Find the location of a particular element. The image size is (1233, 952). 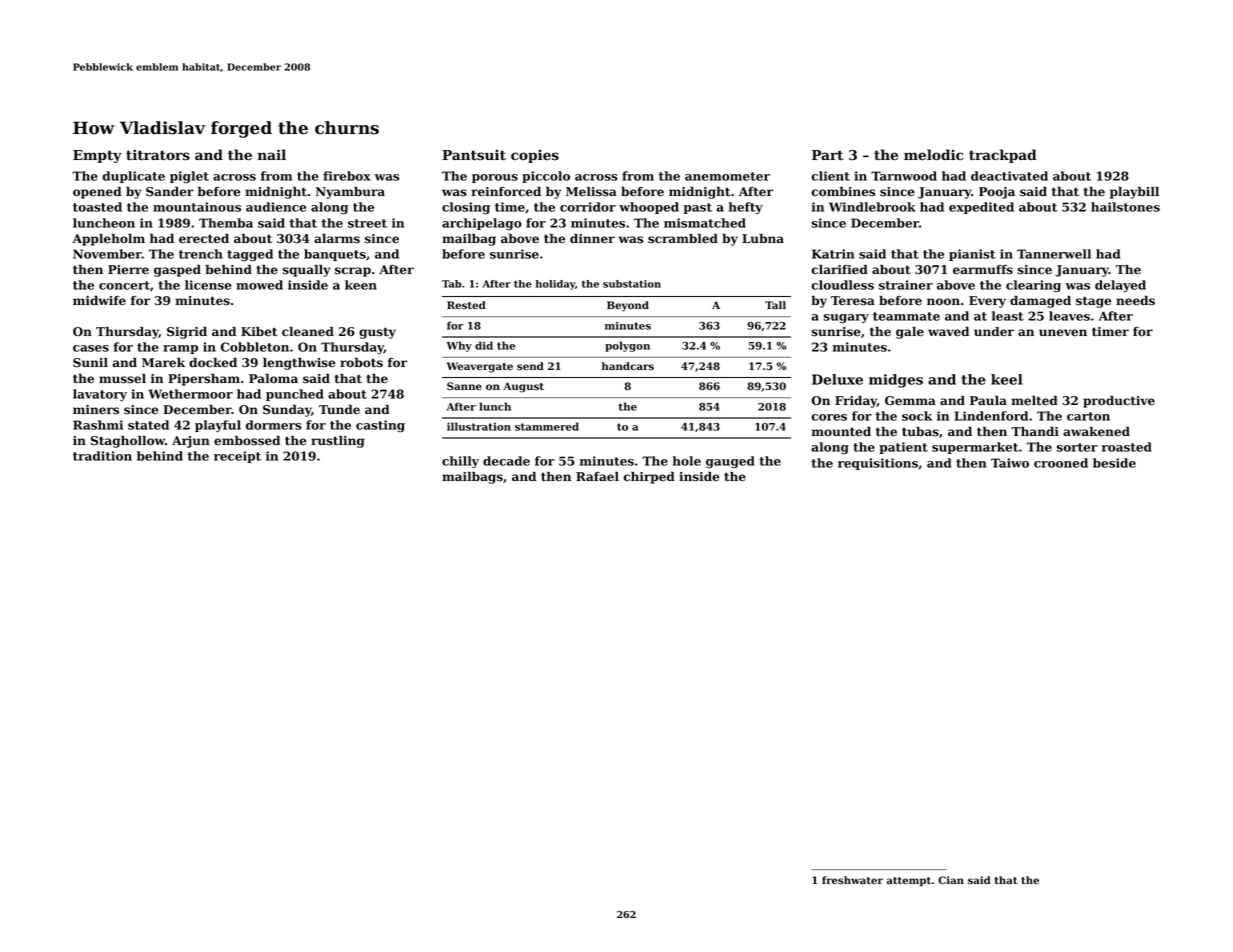

Rafael is located at coordinates (597, 477).
